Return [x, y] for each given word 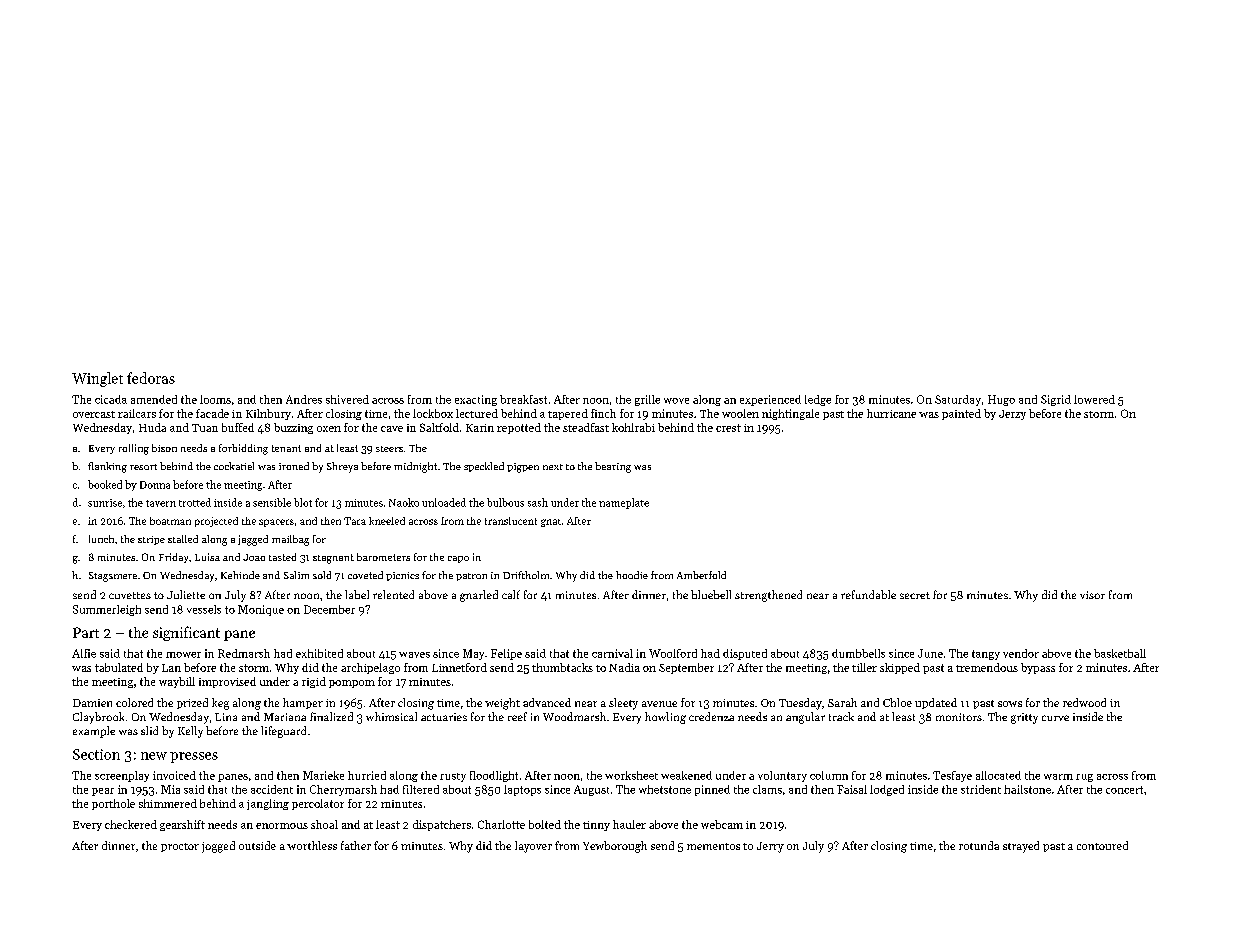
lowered [1094, 399]
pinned [712, 790]
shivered [347, 399]
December [329, 609]
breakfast [523, 399]
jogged [218, 847]
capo [458, 559]
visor [1092, 595]
